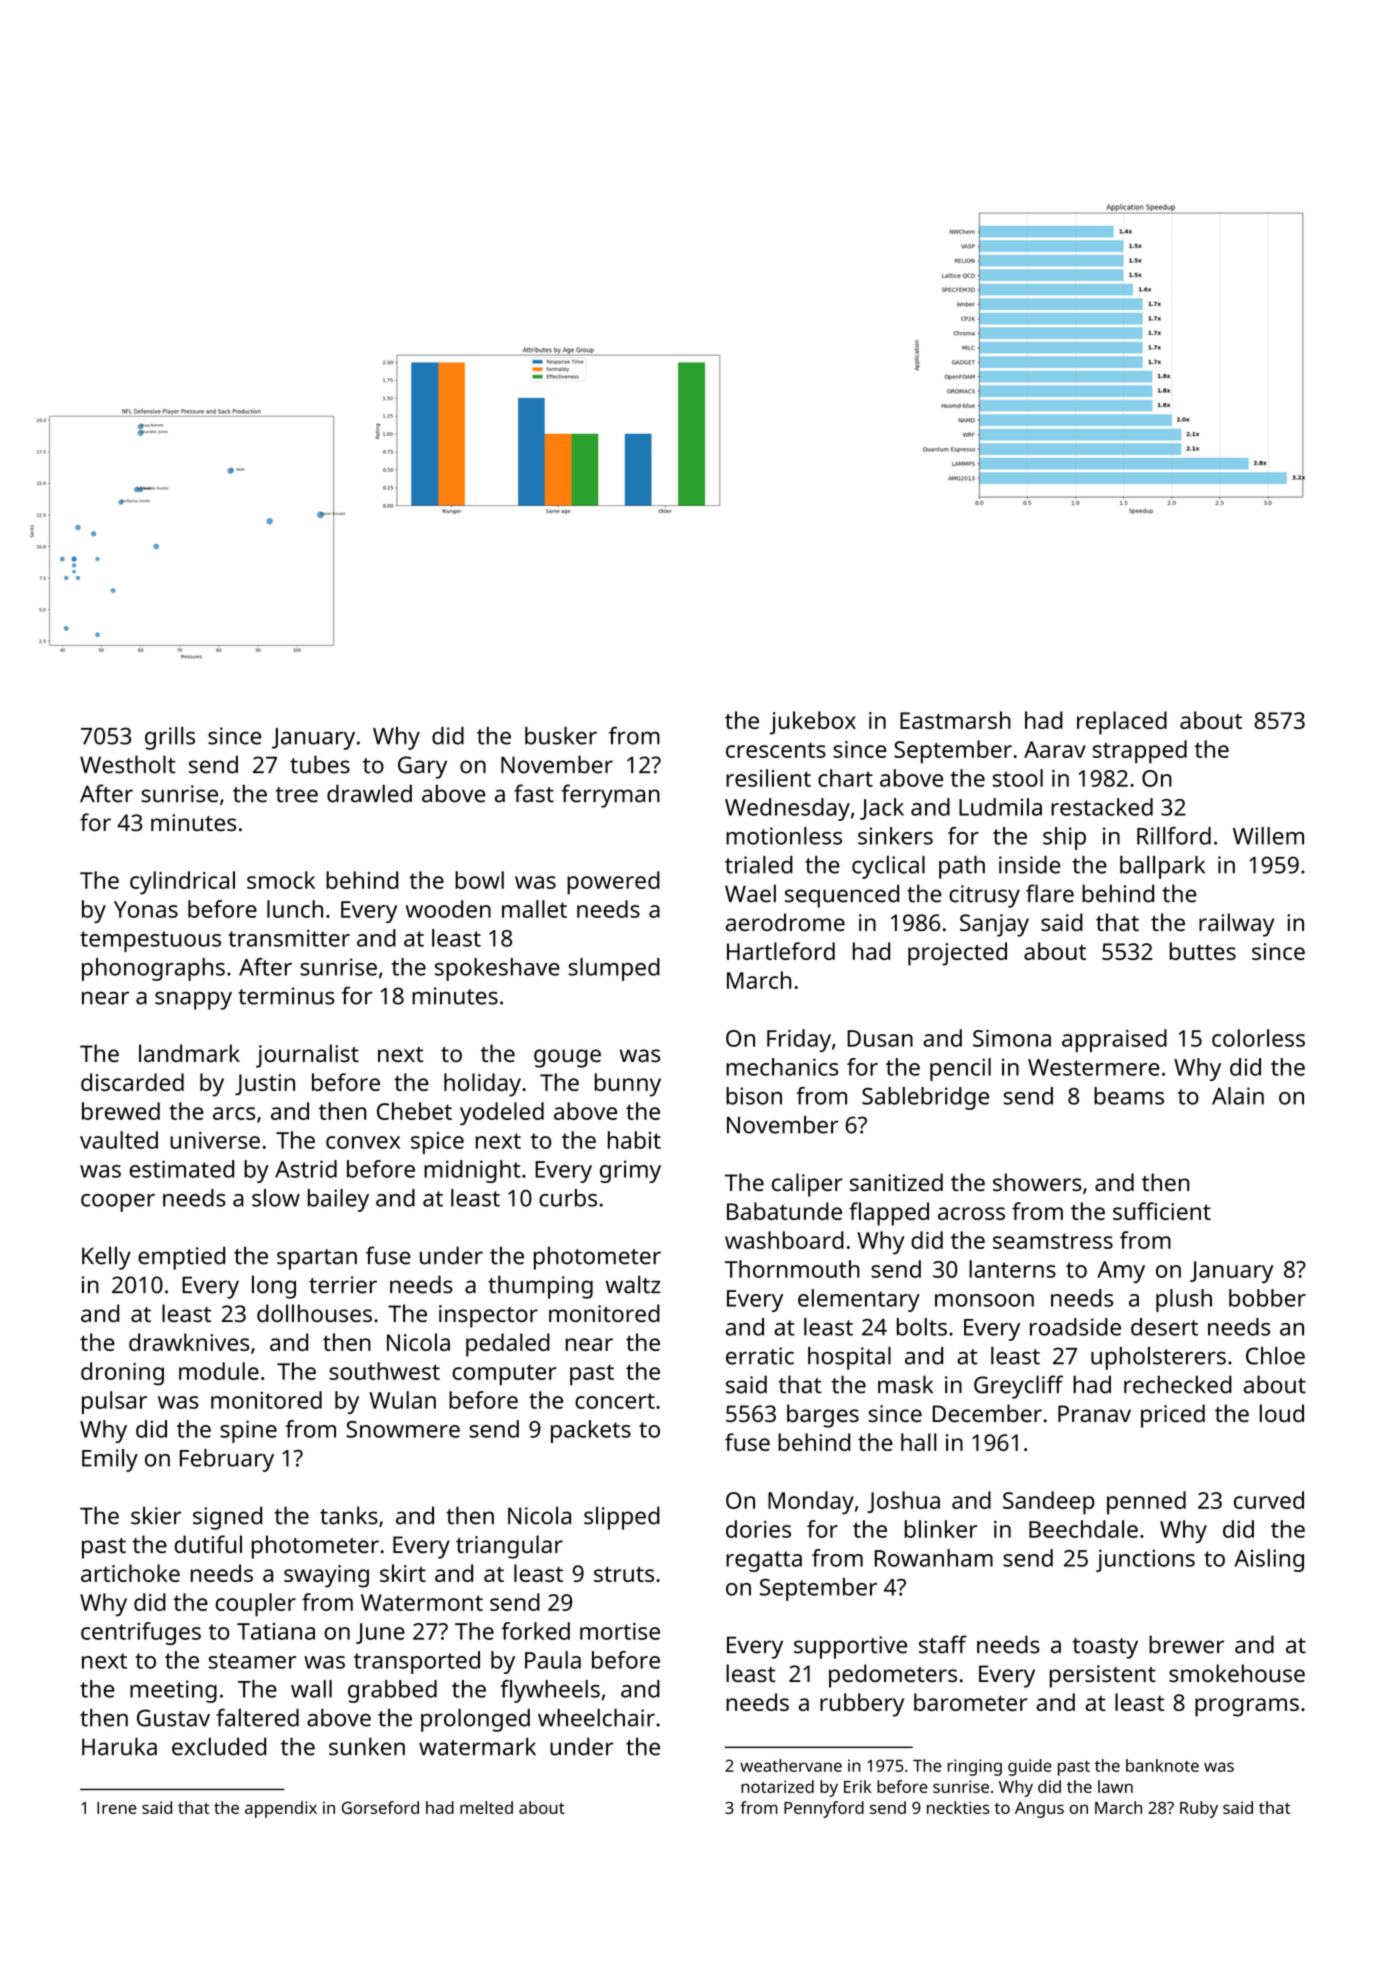 The width and height of the document is (1386, 1969). What do you see at coordinates (281, 1809) in the document?
I see `appendix` at bounding box center [281, 1809].
